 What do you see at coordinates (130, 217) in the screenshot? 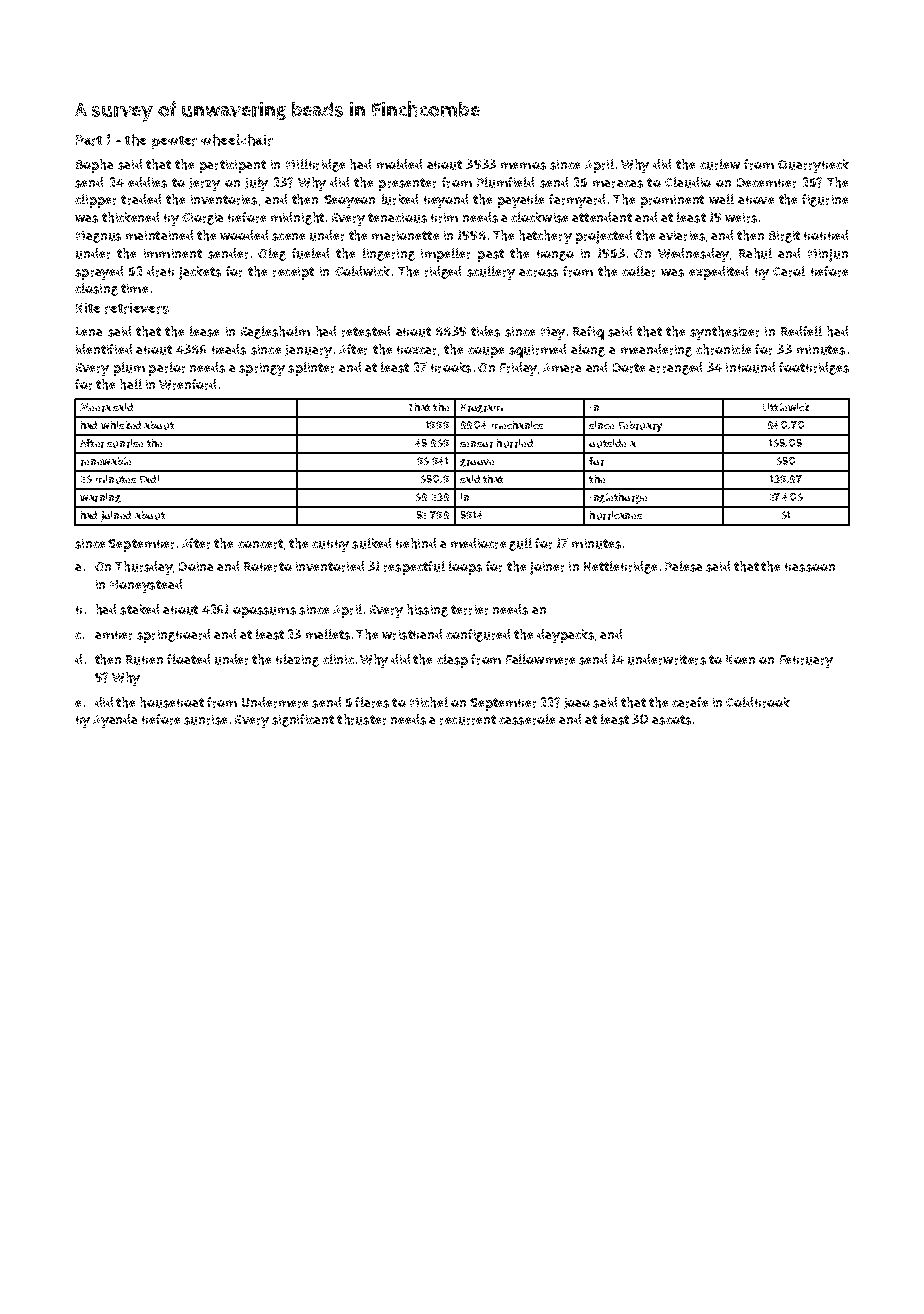
I see `thickened` at bounding box center [130, 217].
